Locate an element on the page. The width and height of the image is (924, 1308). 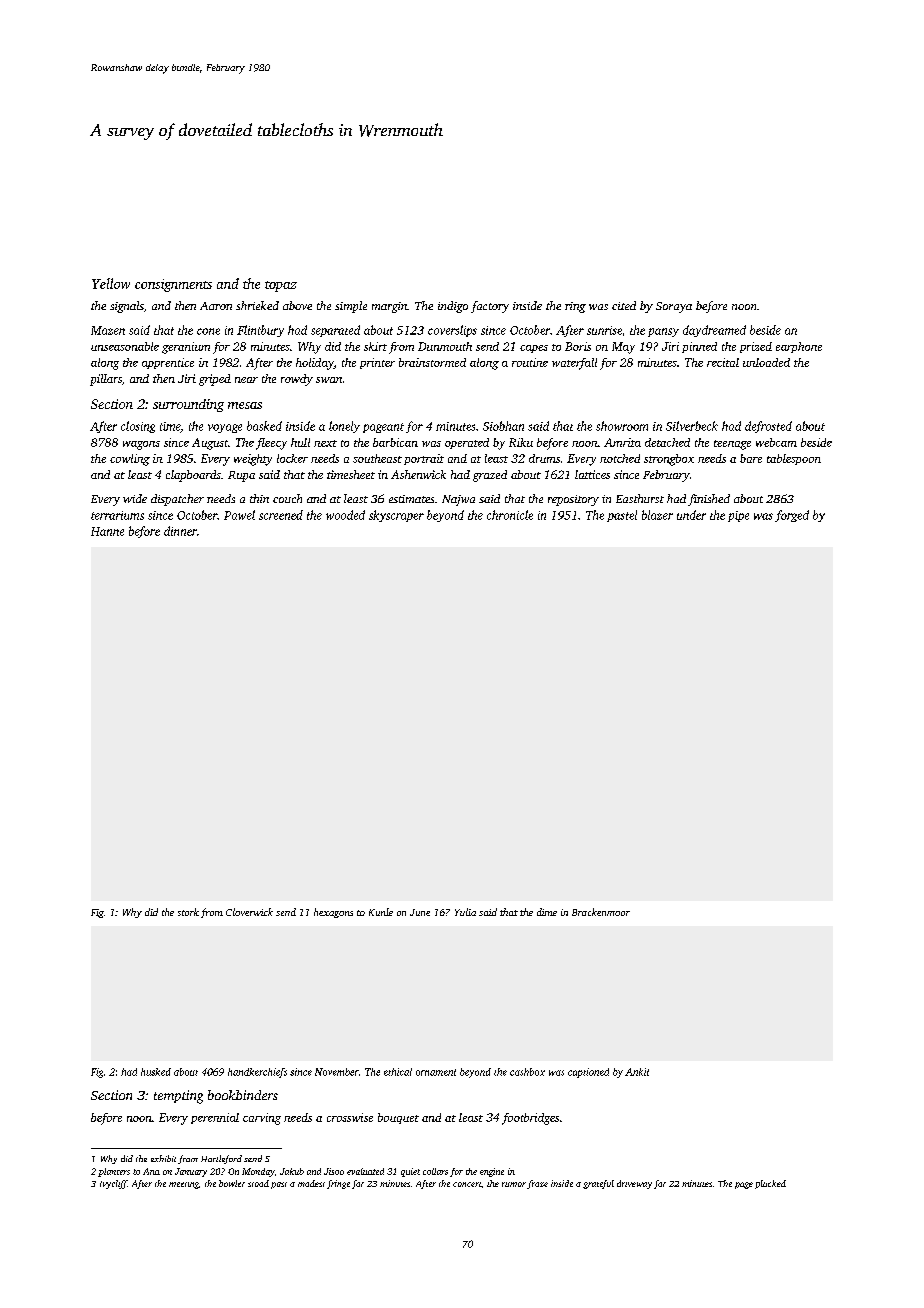
handkerchiefs is located at coordinates (257, 1073).
